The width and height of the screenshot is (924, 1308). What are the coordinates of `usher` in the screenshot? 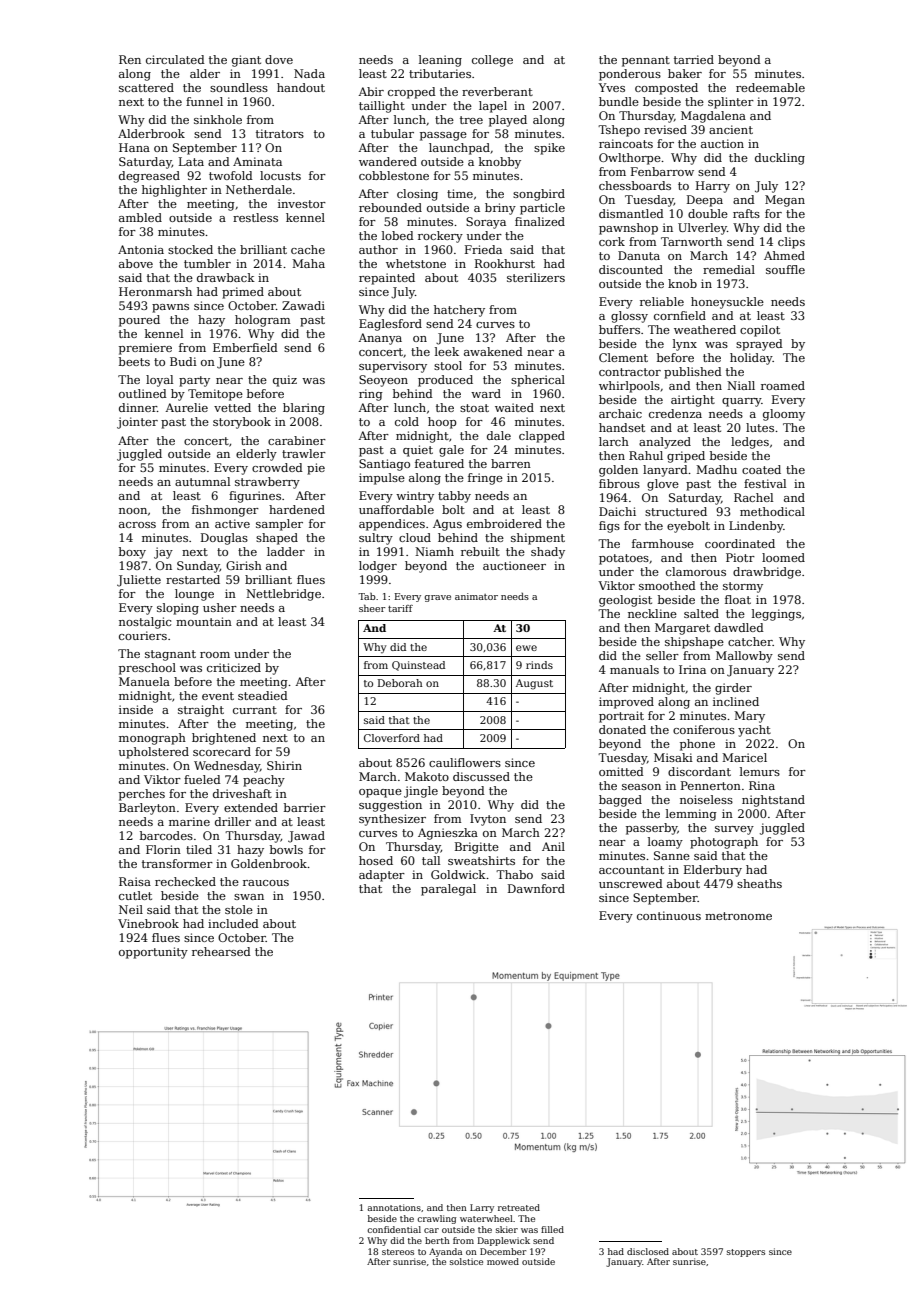 It's located at (220, 607).
